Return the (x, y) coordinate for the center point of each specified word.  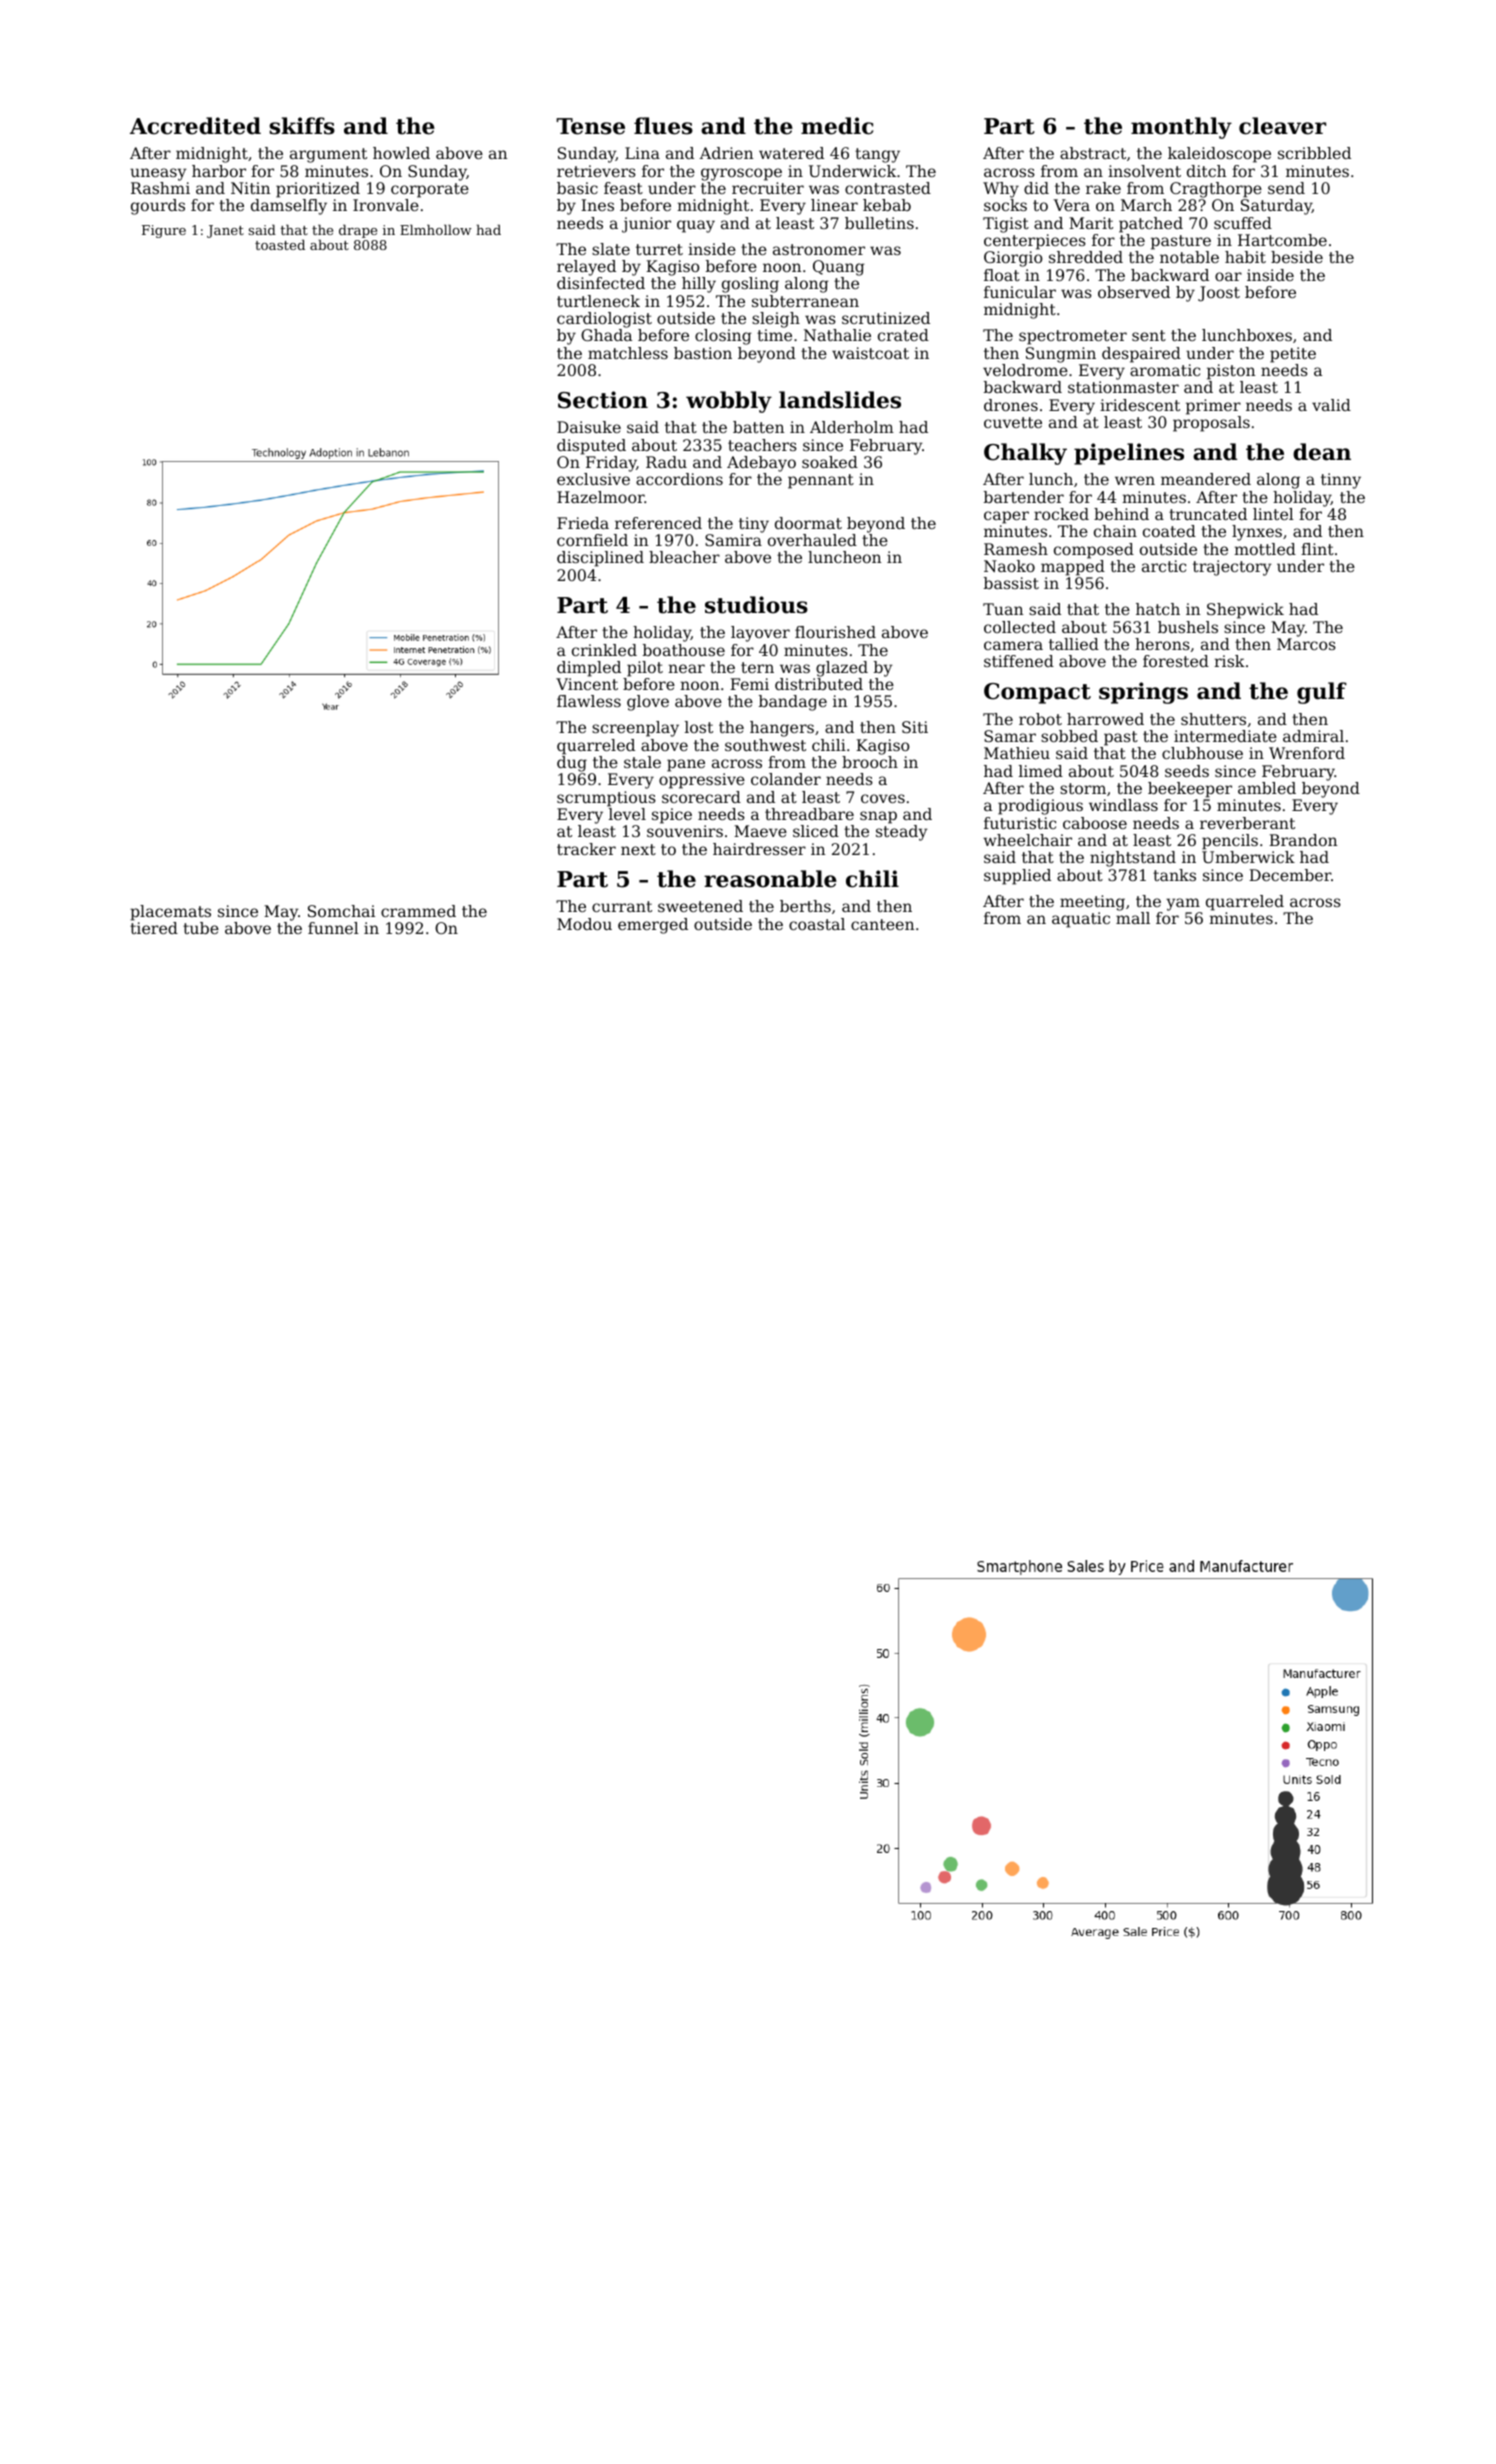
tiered (154, 928)
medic (837, 126)
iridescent (1140, 405)
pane (686, 765)
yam (1183, 904)
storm (1083, 788)
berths (805, 906)
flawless (589, 701)
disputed (591, 447)
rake (1103, 188)
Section (603, 400)
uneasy (158, 174)
